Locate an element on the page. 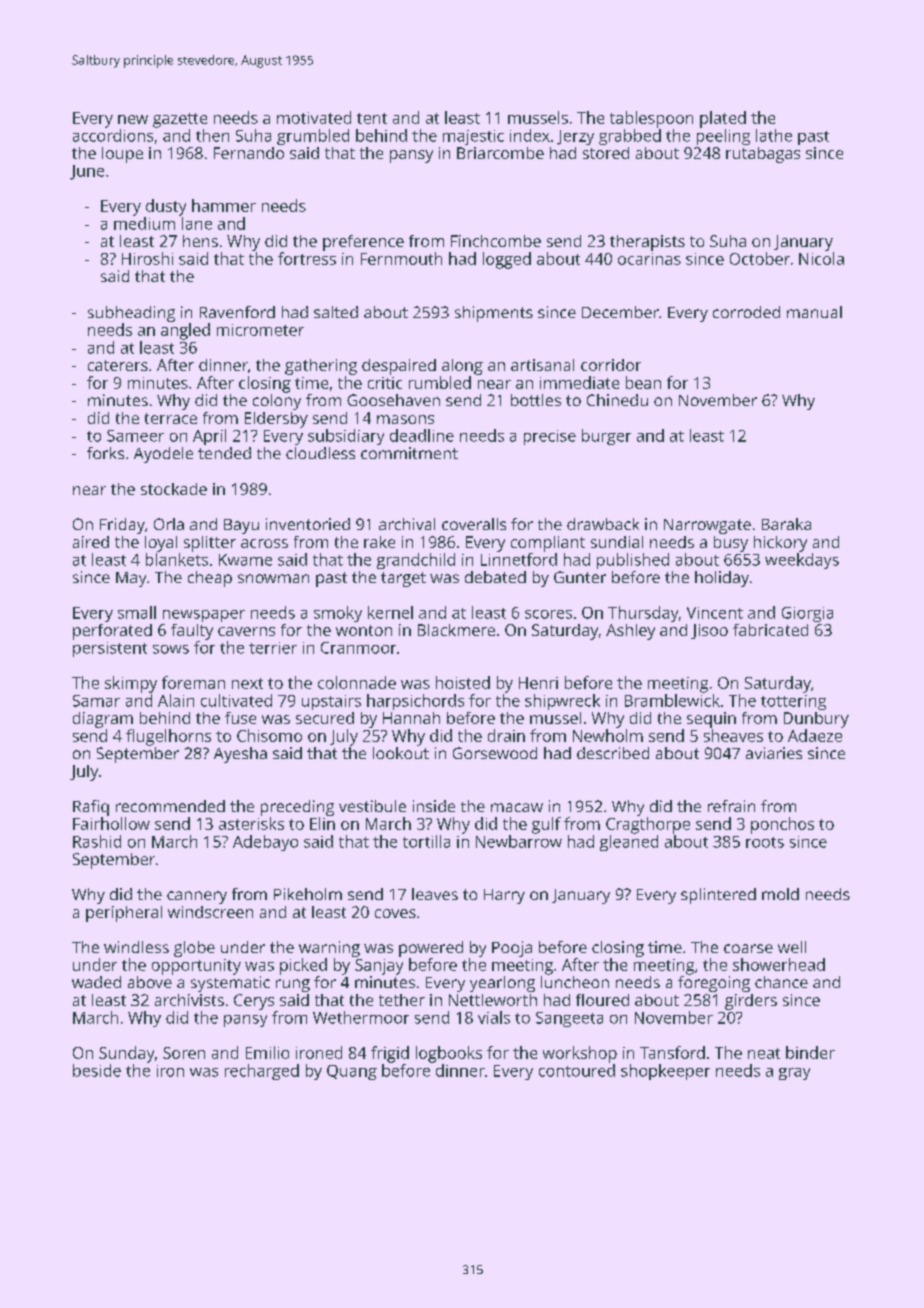 This page has height=1308, width=924. Baraka is located at coordinates (786, 524).
